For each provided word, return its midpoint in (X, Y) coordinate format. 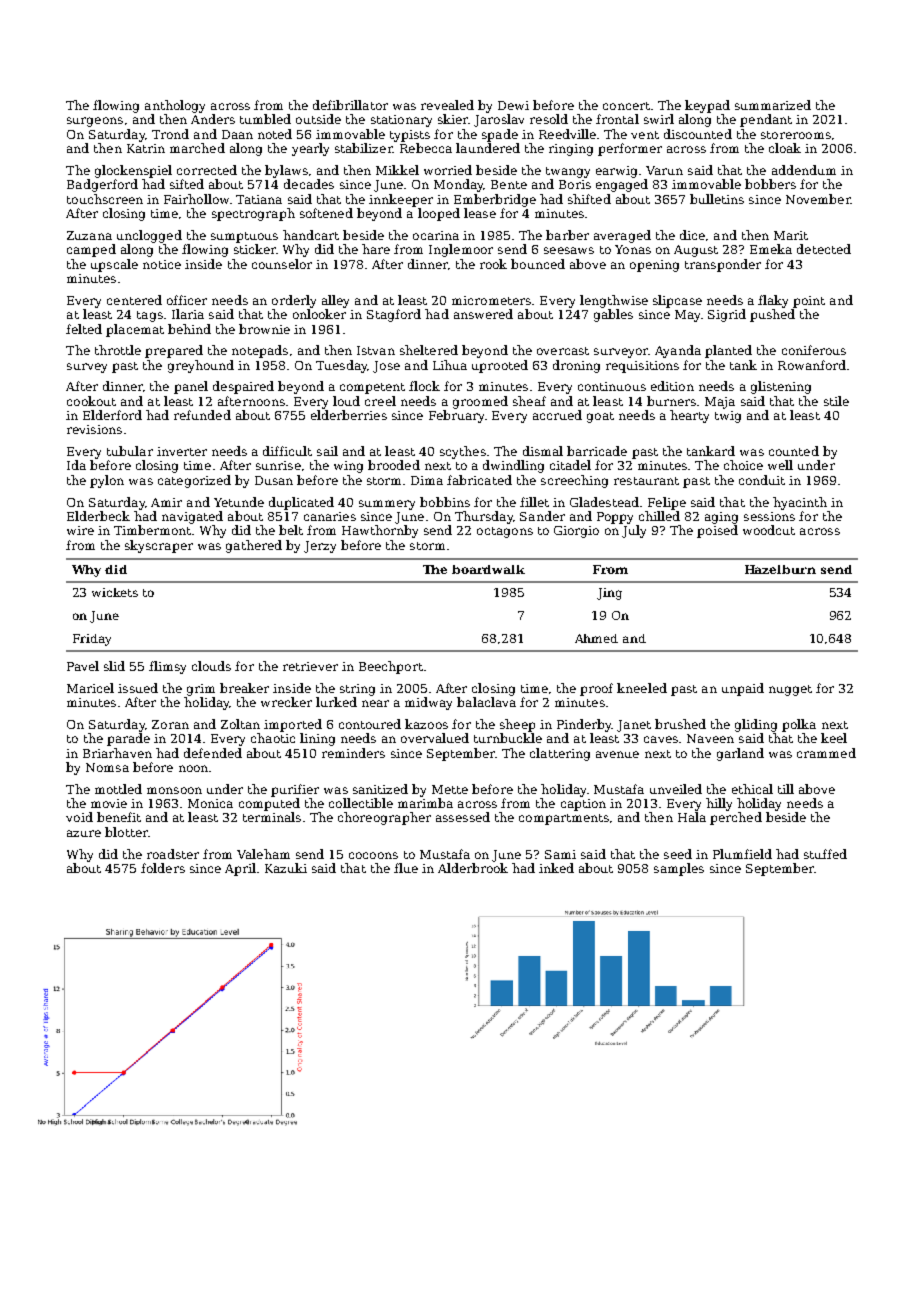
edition (672, 386)
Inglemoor (461, 250)
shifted (589, 199)
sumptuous (244, 237)
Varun (664, 170)
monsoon (174, 790)
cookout (91, 401)
